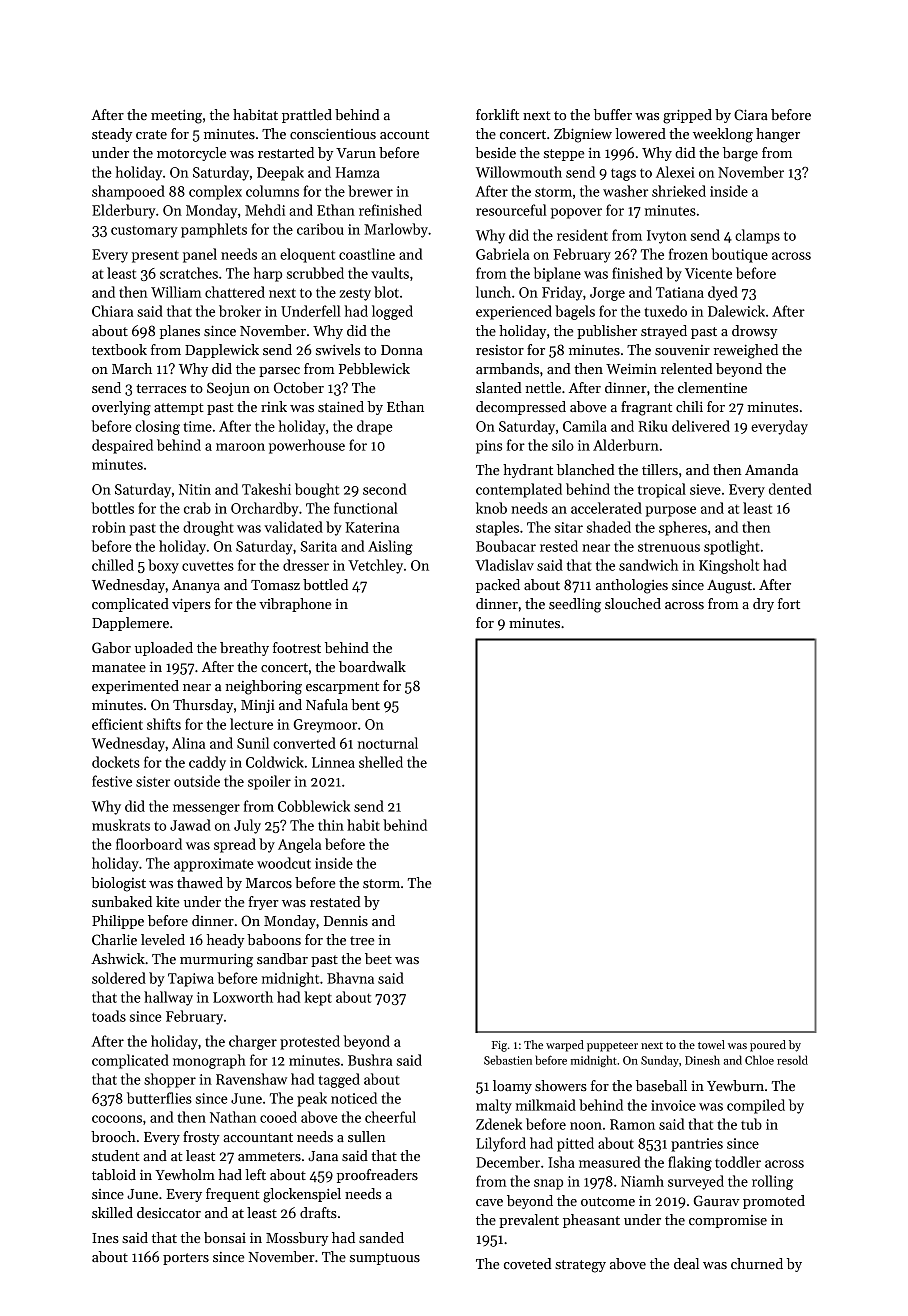 The height and width of the screenshot is (1316, 908). Describe the element at coordinates (112, 508) in the screenshot. I see `bottles` at that location.
